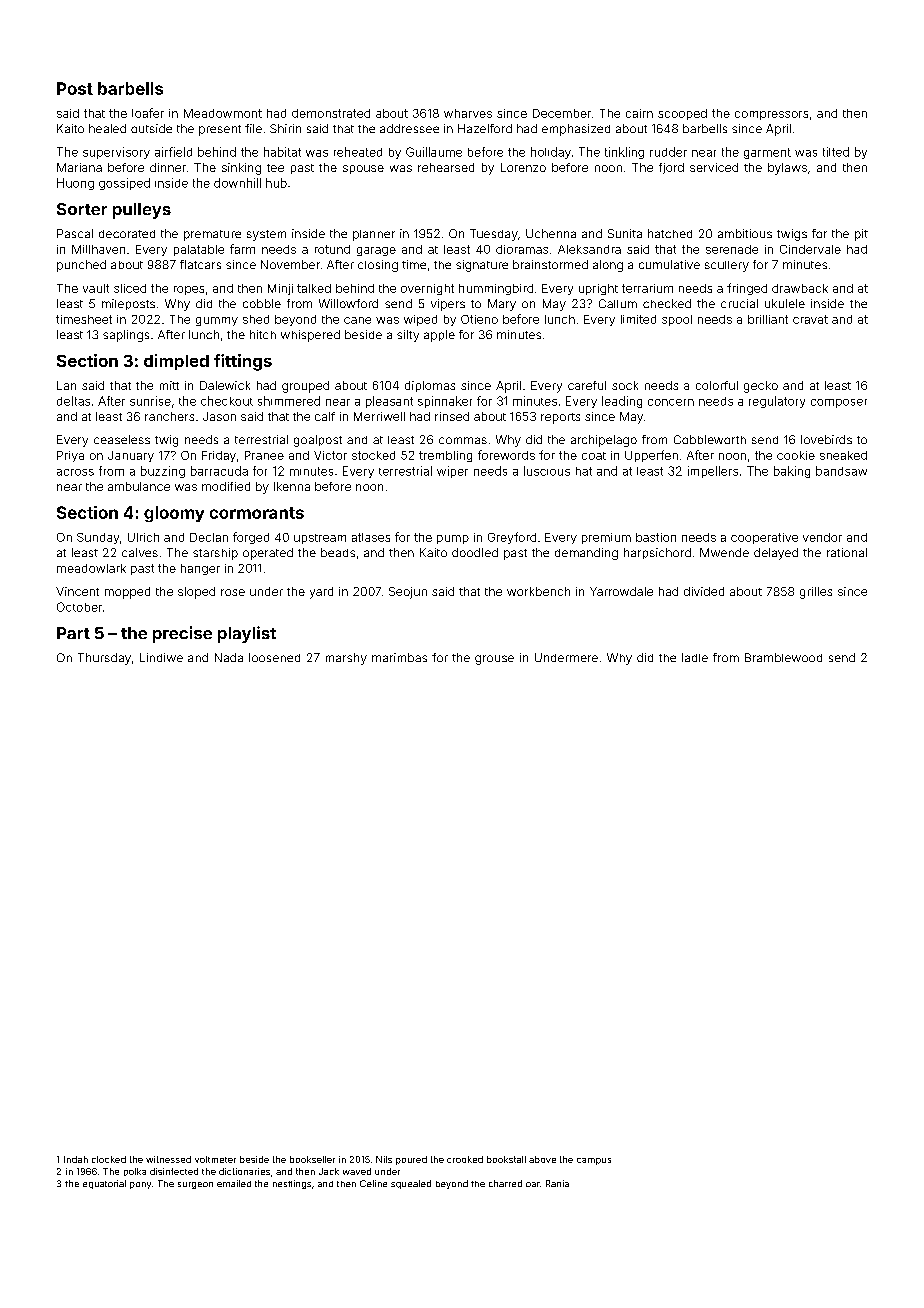 This page has width=924, height=1308. What do you see at coordinates (783, 657) in the page?
I see `Bramblewood` at bounding box center [783, 657].
